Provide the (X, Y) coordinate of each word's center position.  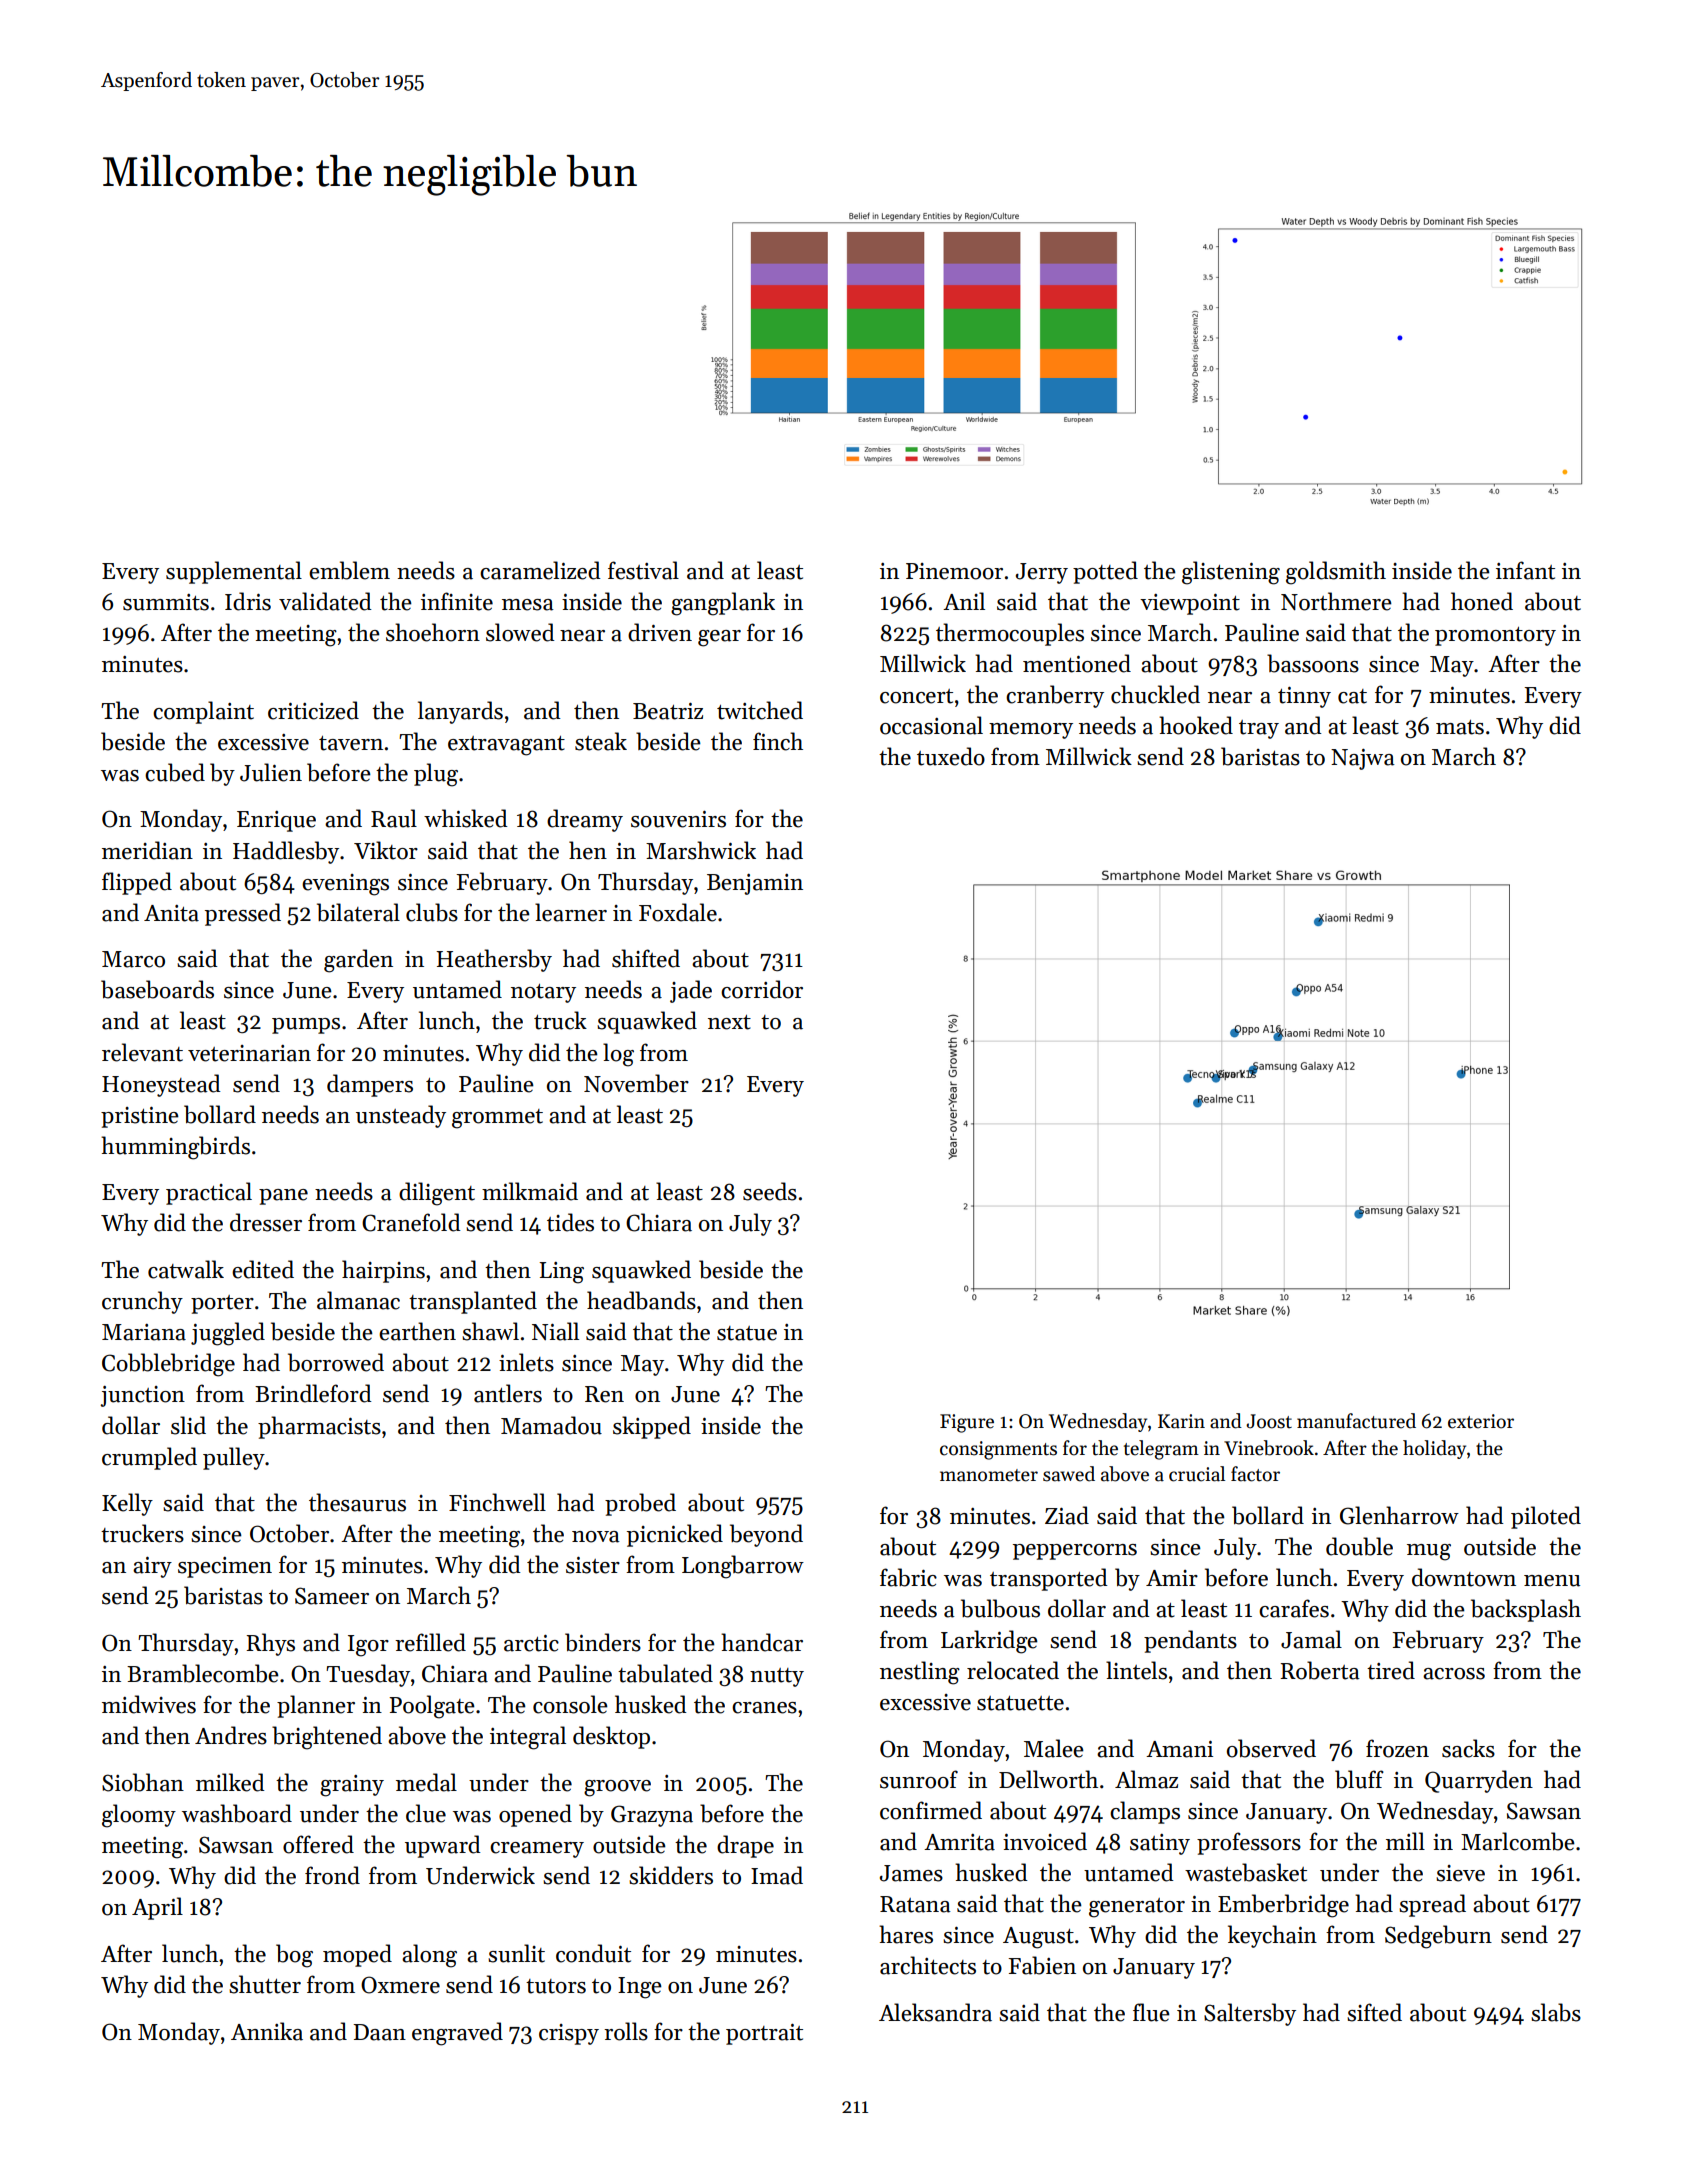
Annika (267, 2031)
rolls (626, 2031)
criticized (313, 710)
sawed (1069, 1474)
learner (571, 912)
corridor (762, 989)
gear (719, 638)
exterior (1481, 1421)
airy (152, 1567)
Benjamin (755, 884)
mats (1460, 727)
